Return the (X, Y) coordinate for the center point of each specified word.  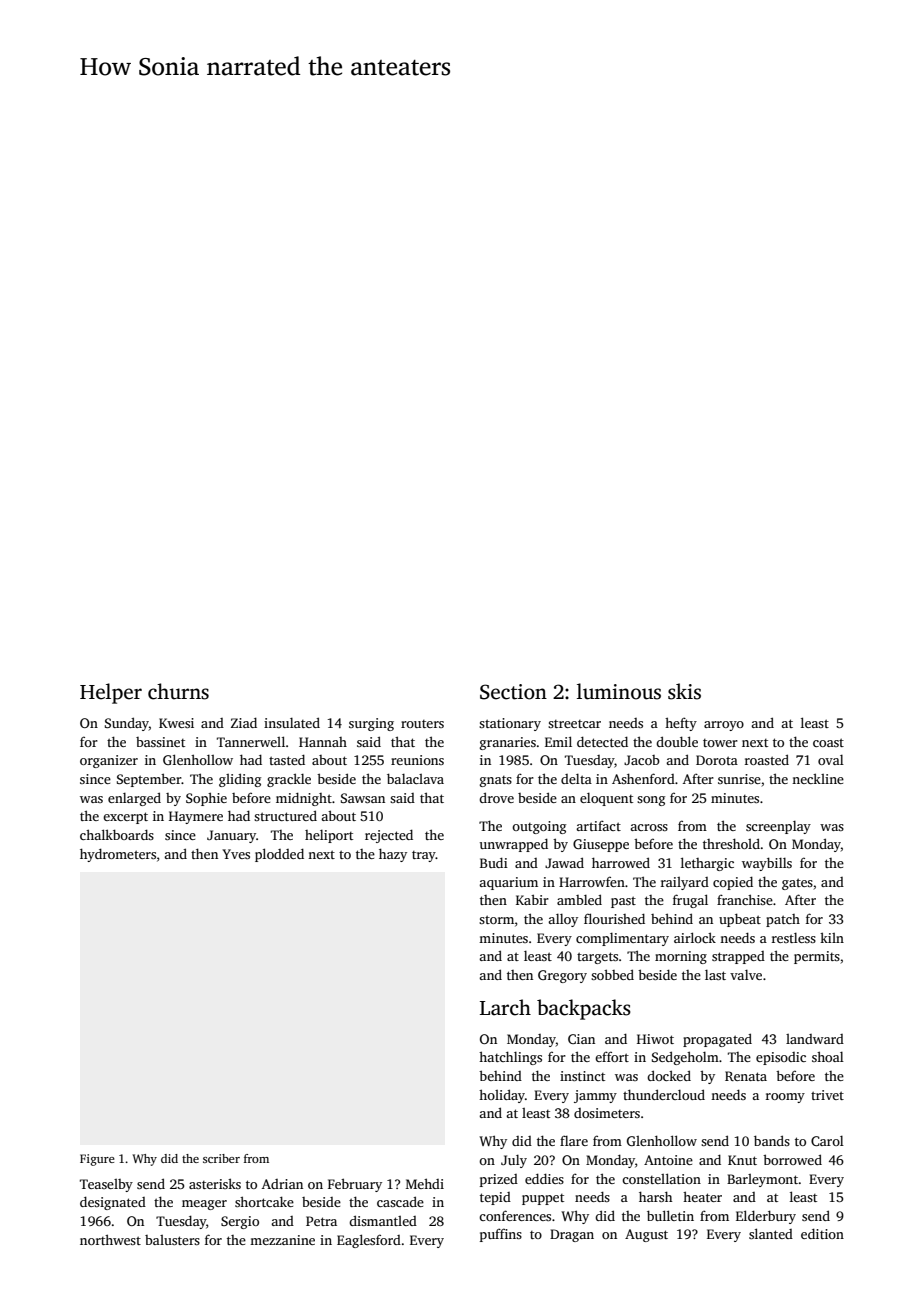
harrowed (621, 862)
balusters (172, 1240)
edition (822, 1233)
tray (424, 856)
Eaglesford (369, 1241)
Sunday (127, 724)
